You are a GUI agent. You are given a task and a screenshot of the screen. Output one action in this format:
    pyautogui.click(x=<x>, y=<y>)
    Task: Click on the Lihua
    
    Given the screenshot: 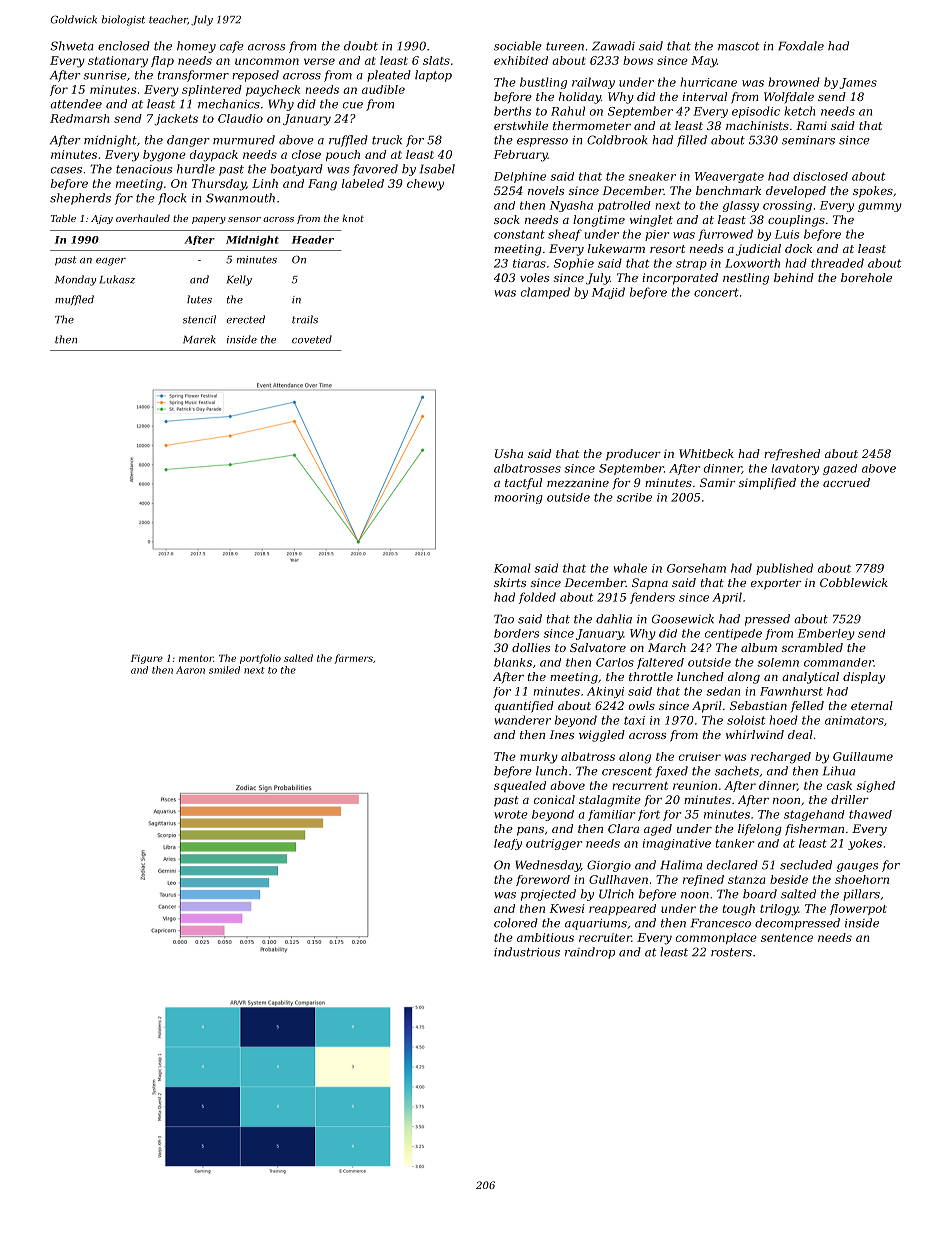 What is the action you would take?
    pyautogui.click(x=839, y=771)
